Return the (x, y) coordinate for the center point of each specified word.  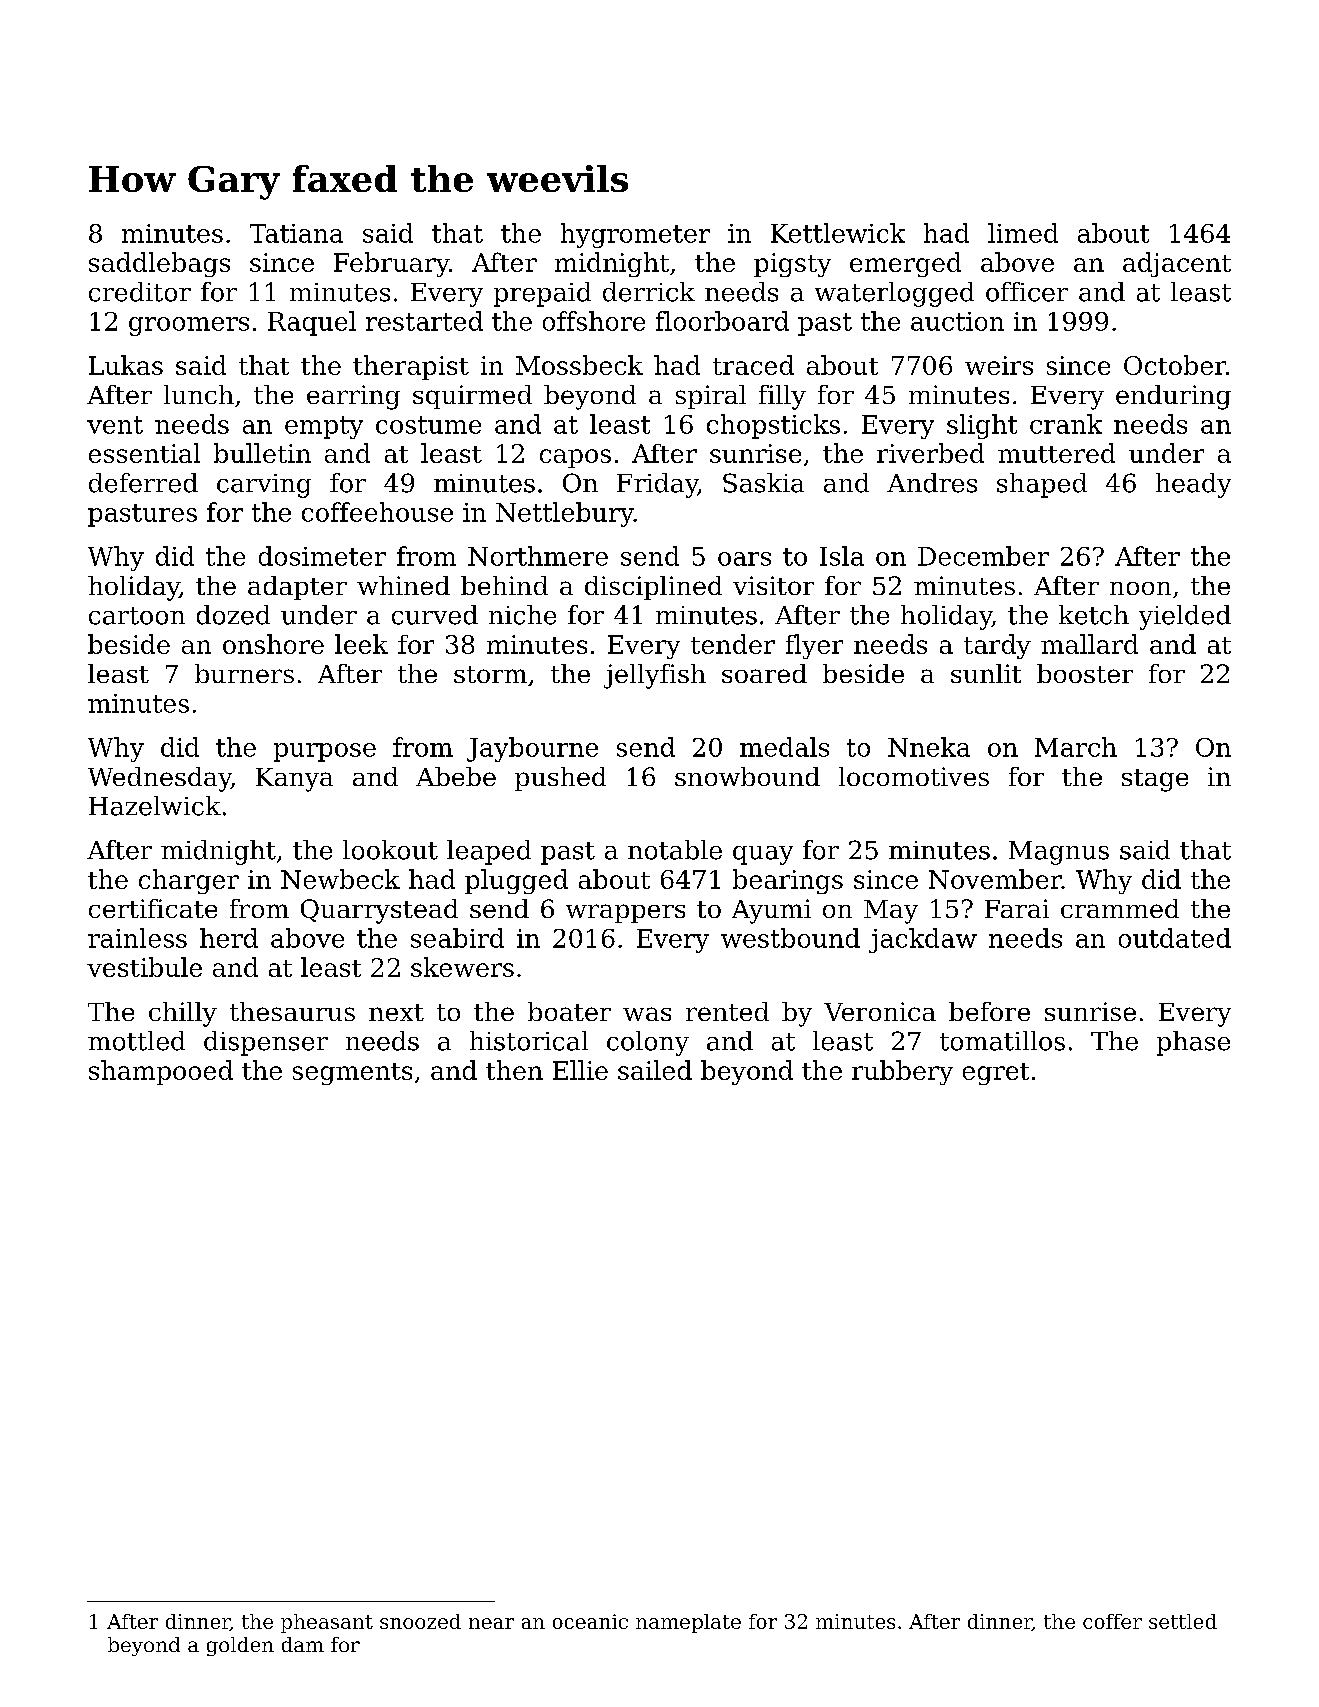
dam (303, 1644)
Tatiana (296, 233)
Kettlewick (838, 233)
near (491, 1623)
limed (1023, 233)
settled (1183, 1621)
